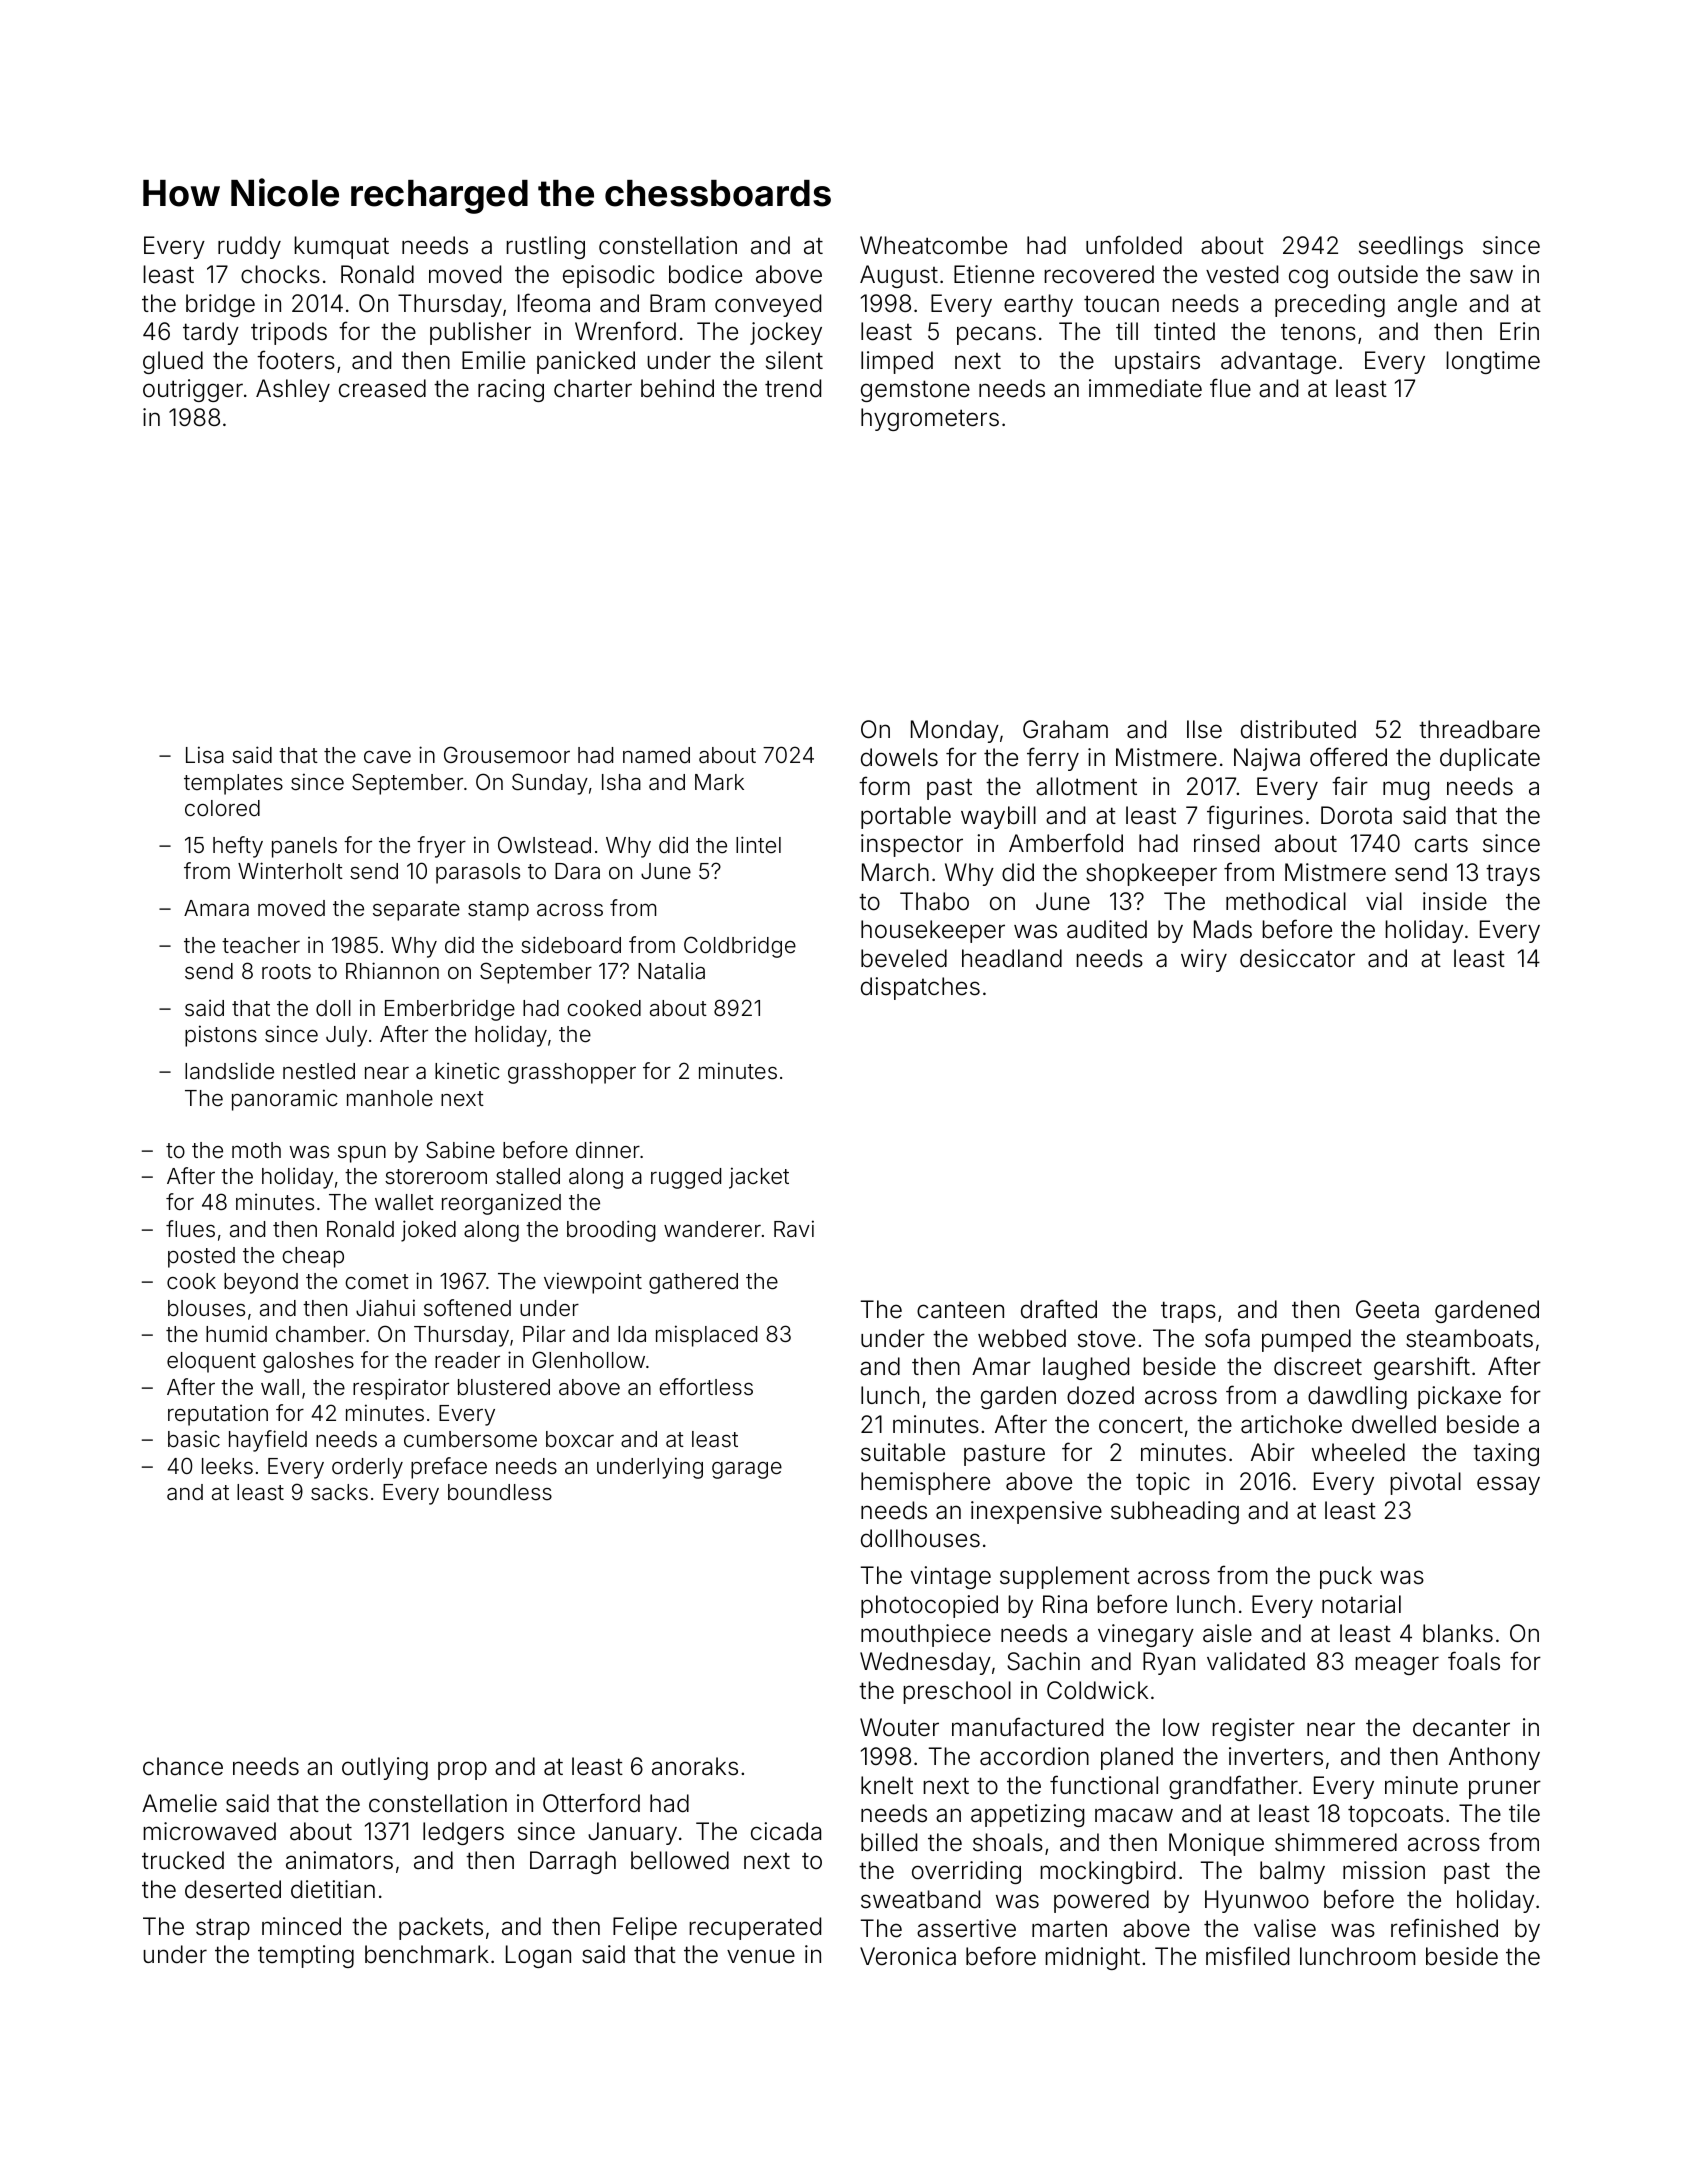  I want to click on Monique, so click(1216, 1844).
